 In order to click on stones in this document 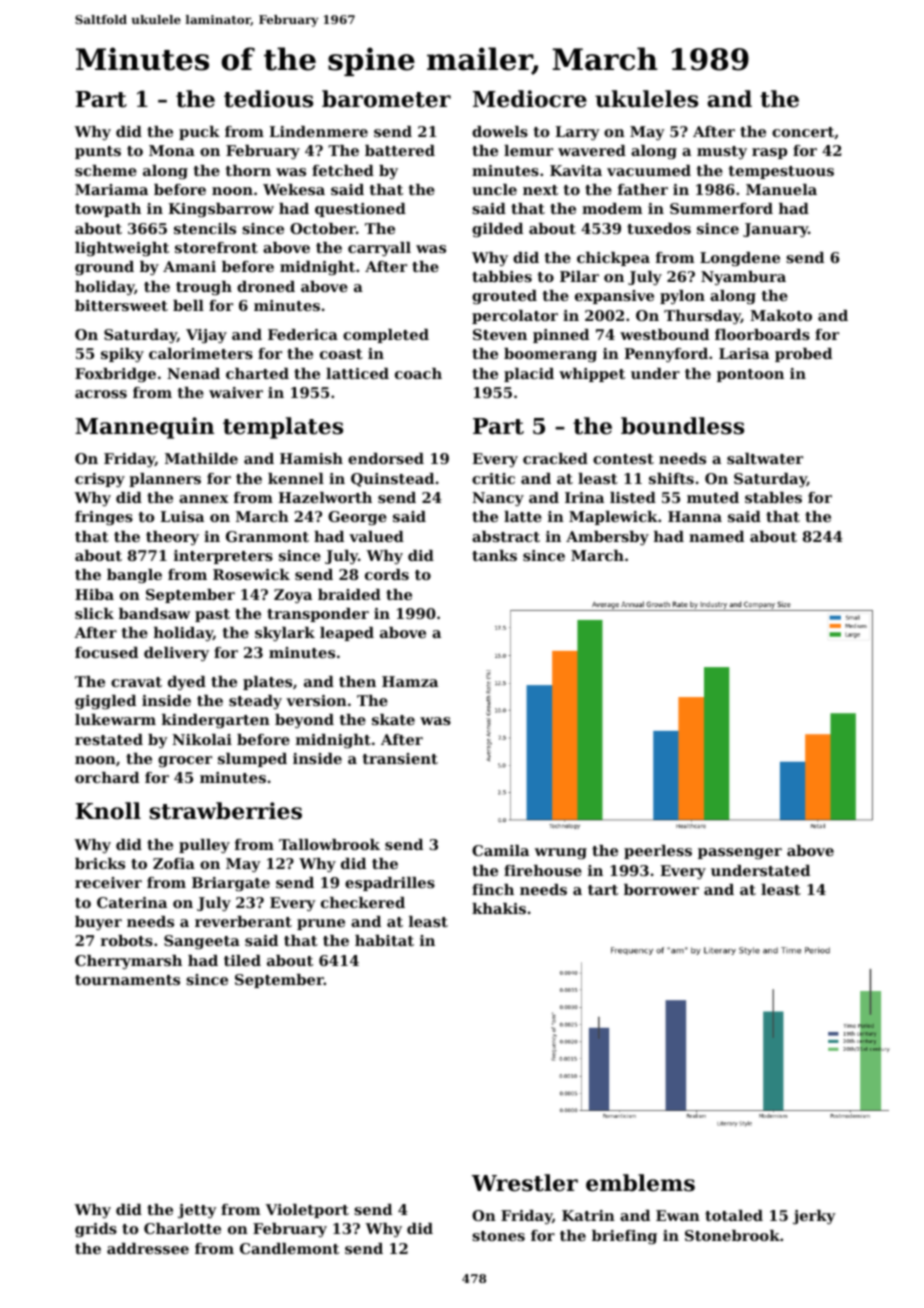, I will do `click(498, 1236)`.
